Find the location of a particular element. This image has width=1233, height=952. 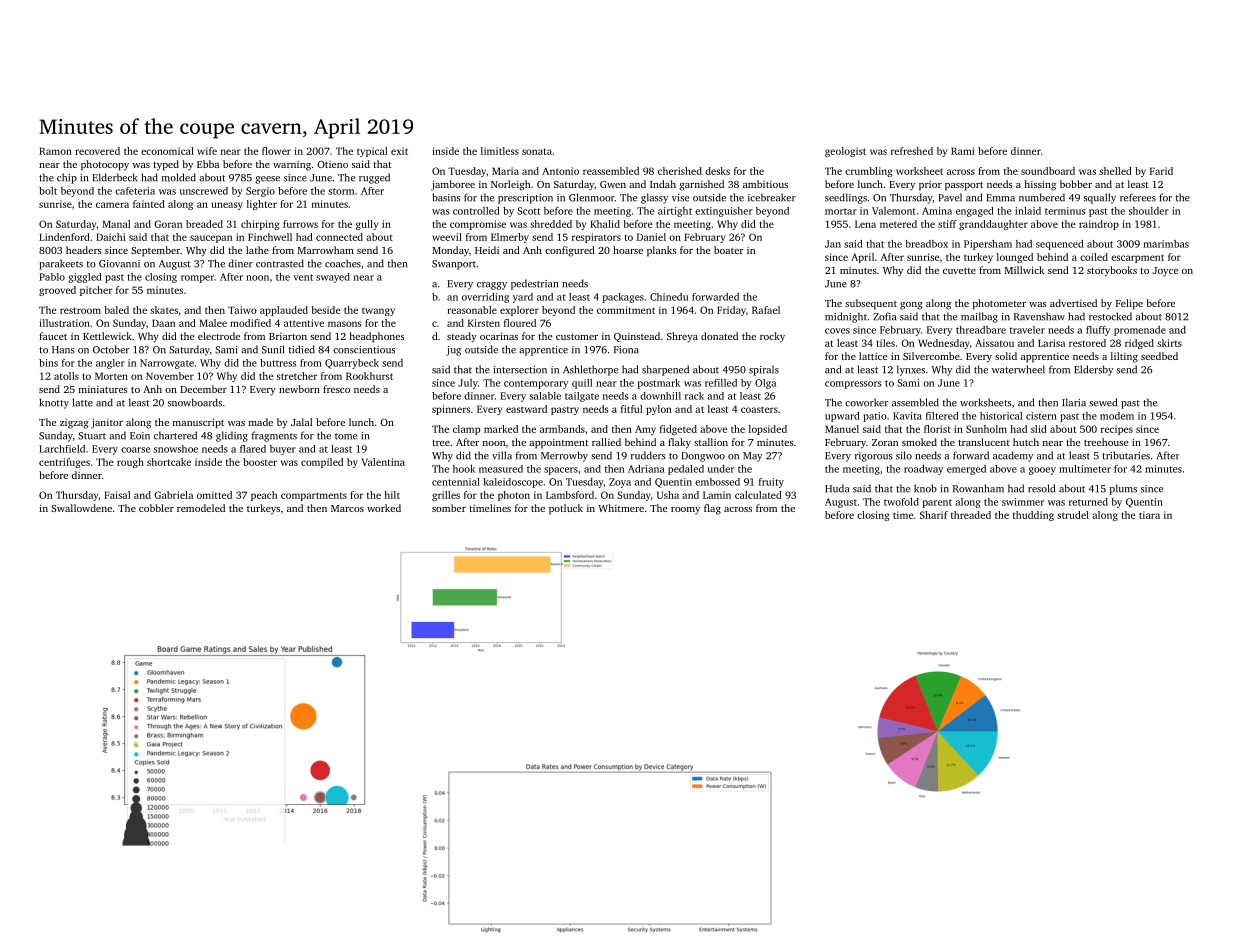

Narrowgate is located at coordinates (167, 364).
